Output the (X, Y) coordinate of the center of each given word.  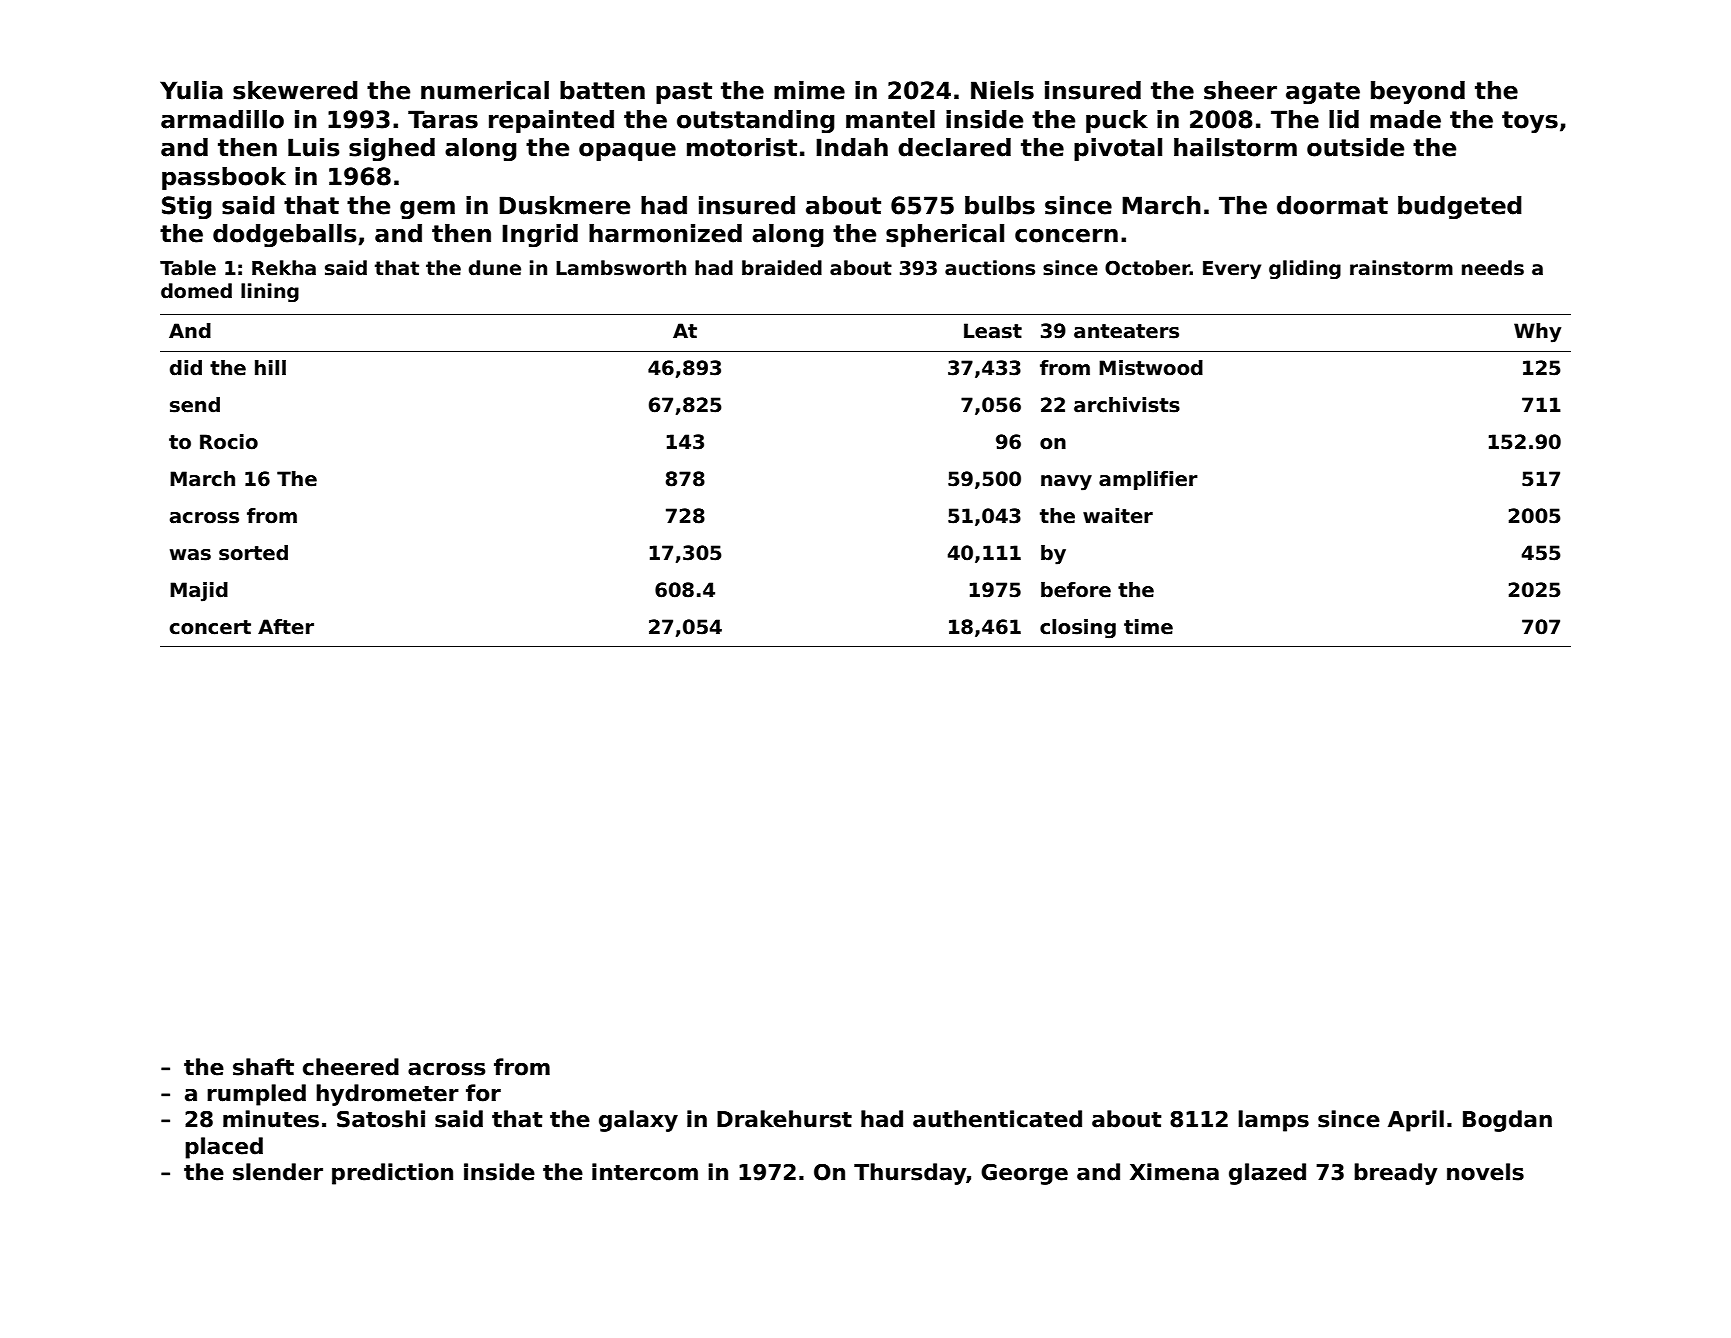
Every (1232, 270)
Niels (1002, 90)
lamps (1273, 1121)
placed (224, 1148)
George (1024, 1174)
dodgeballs (285, 235)
